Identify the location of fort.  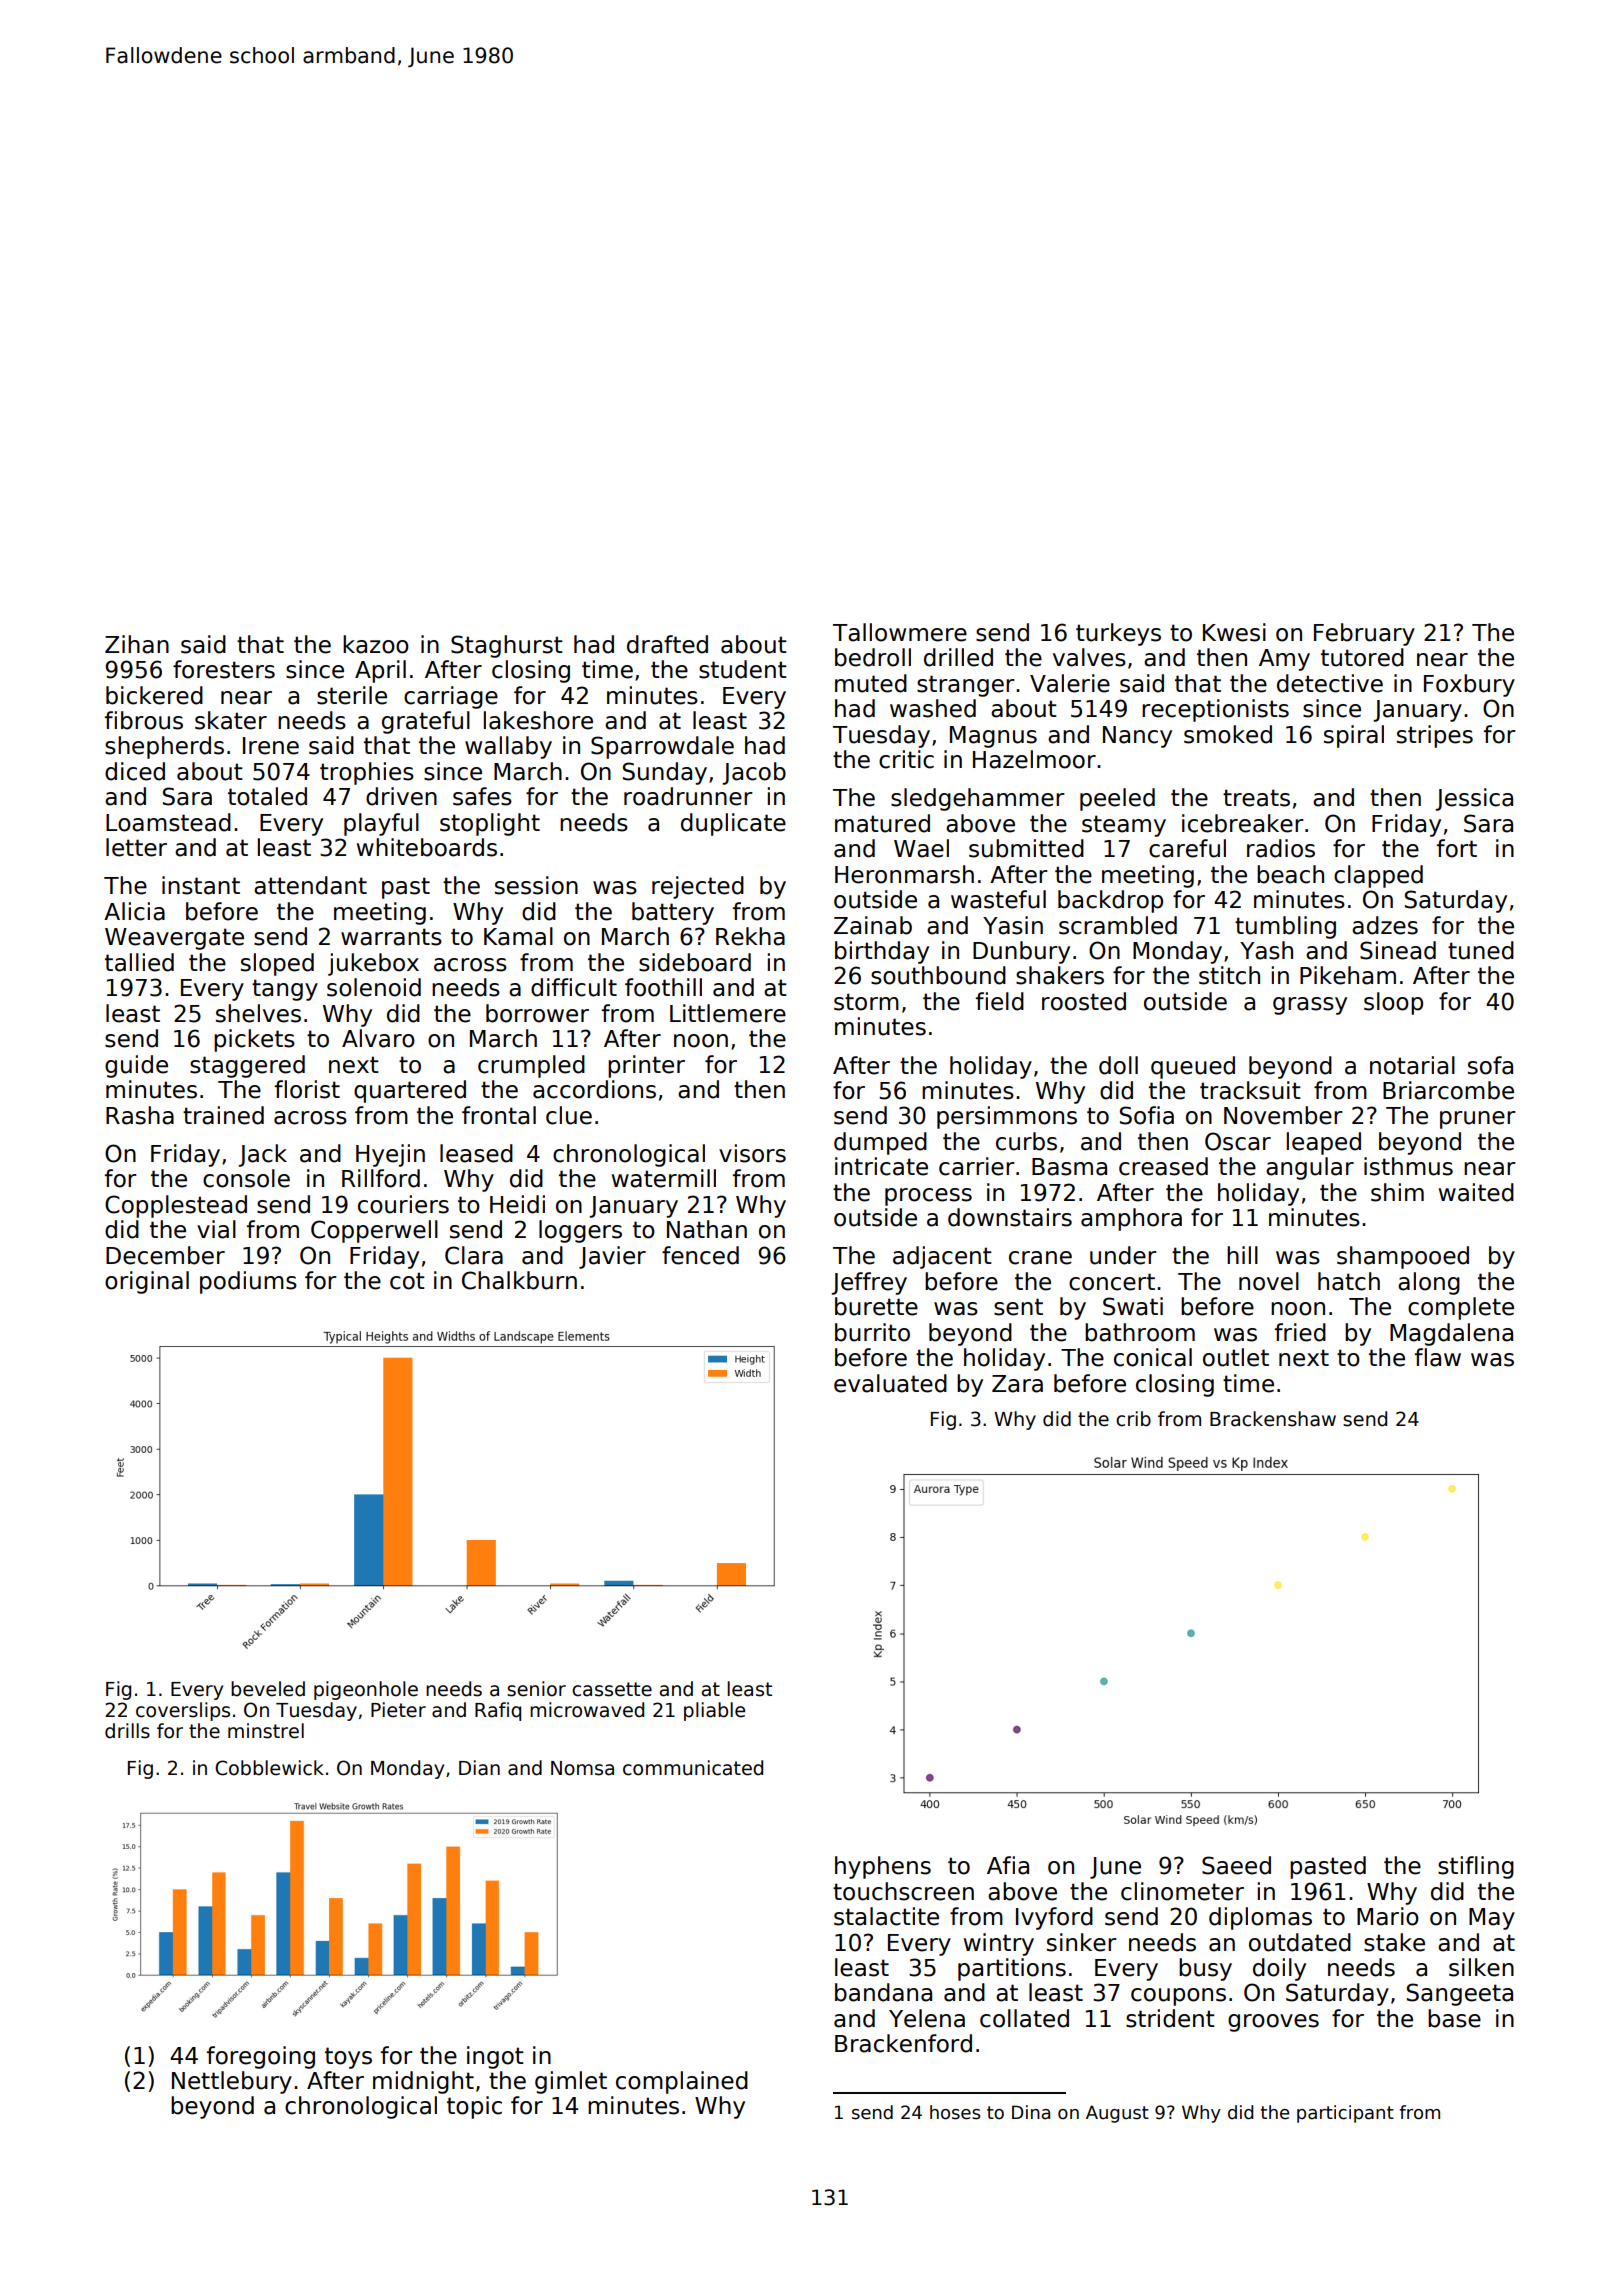
(1457, 848).
